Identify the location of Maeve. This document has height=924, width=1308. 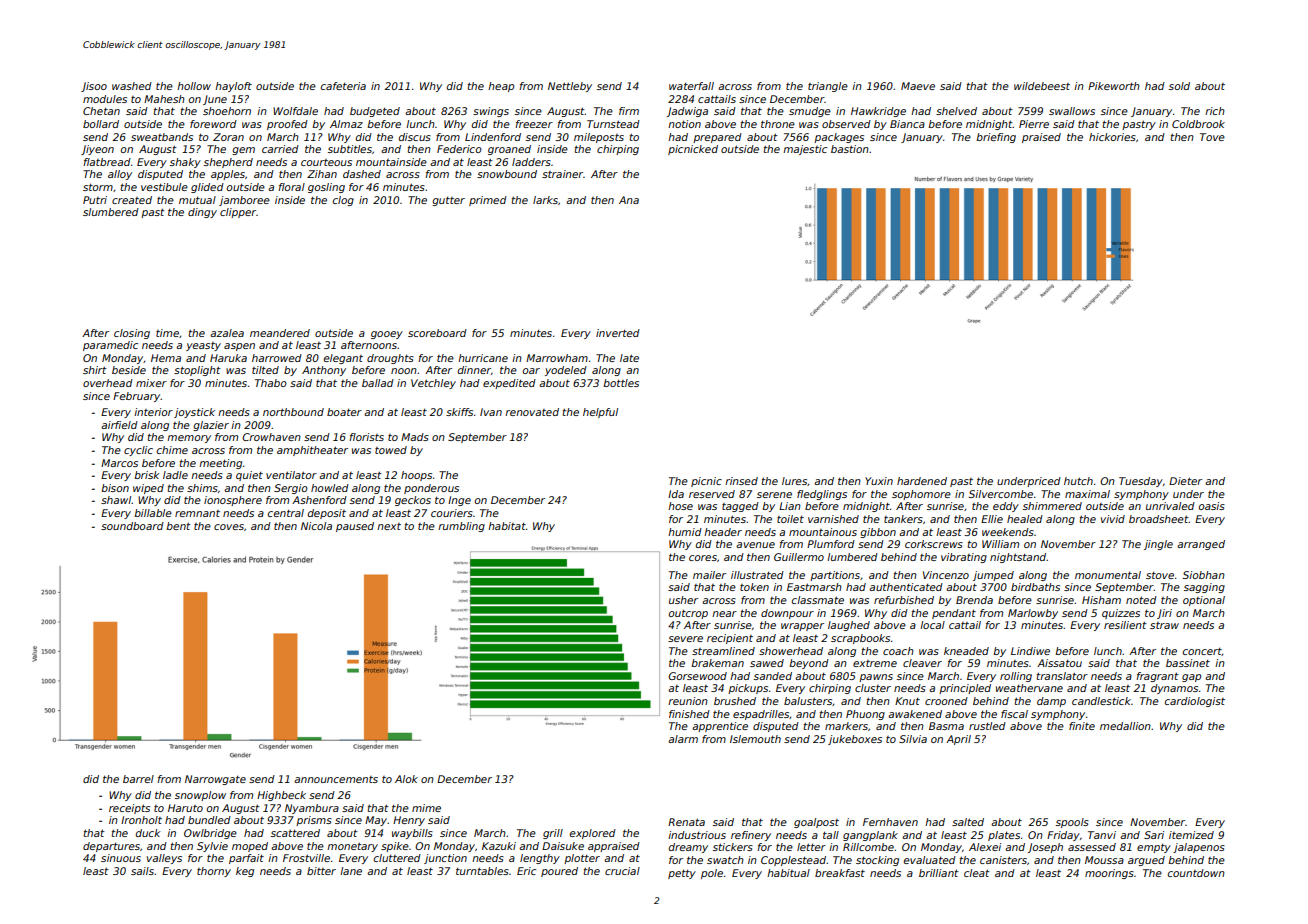
(918, 86).
